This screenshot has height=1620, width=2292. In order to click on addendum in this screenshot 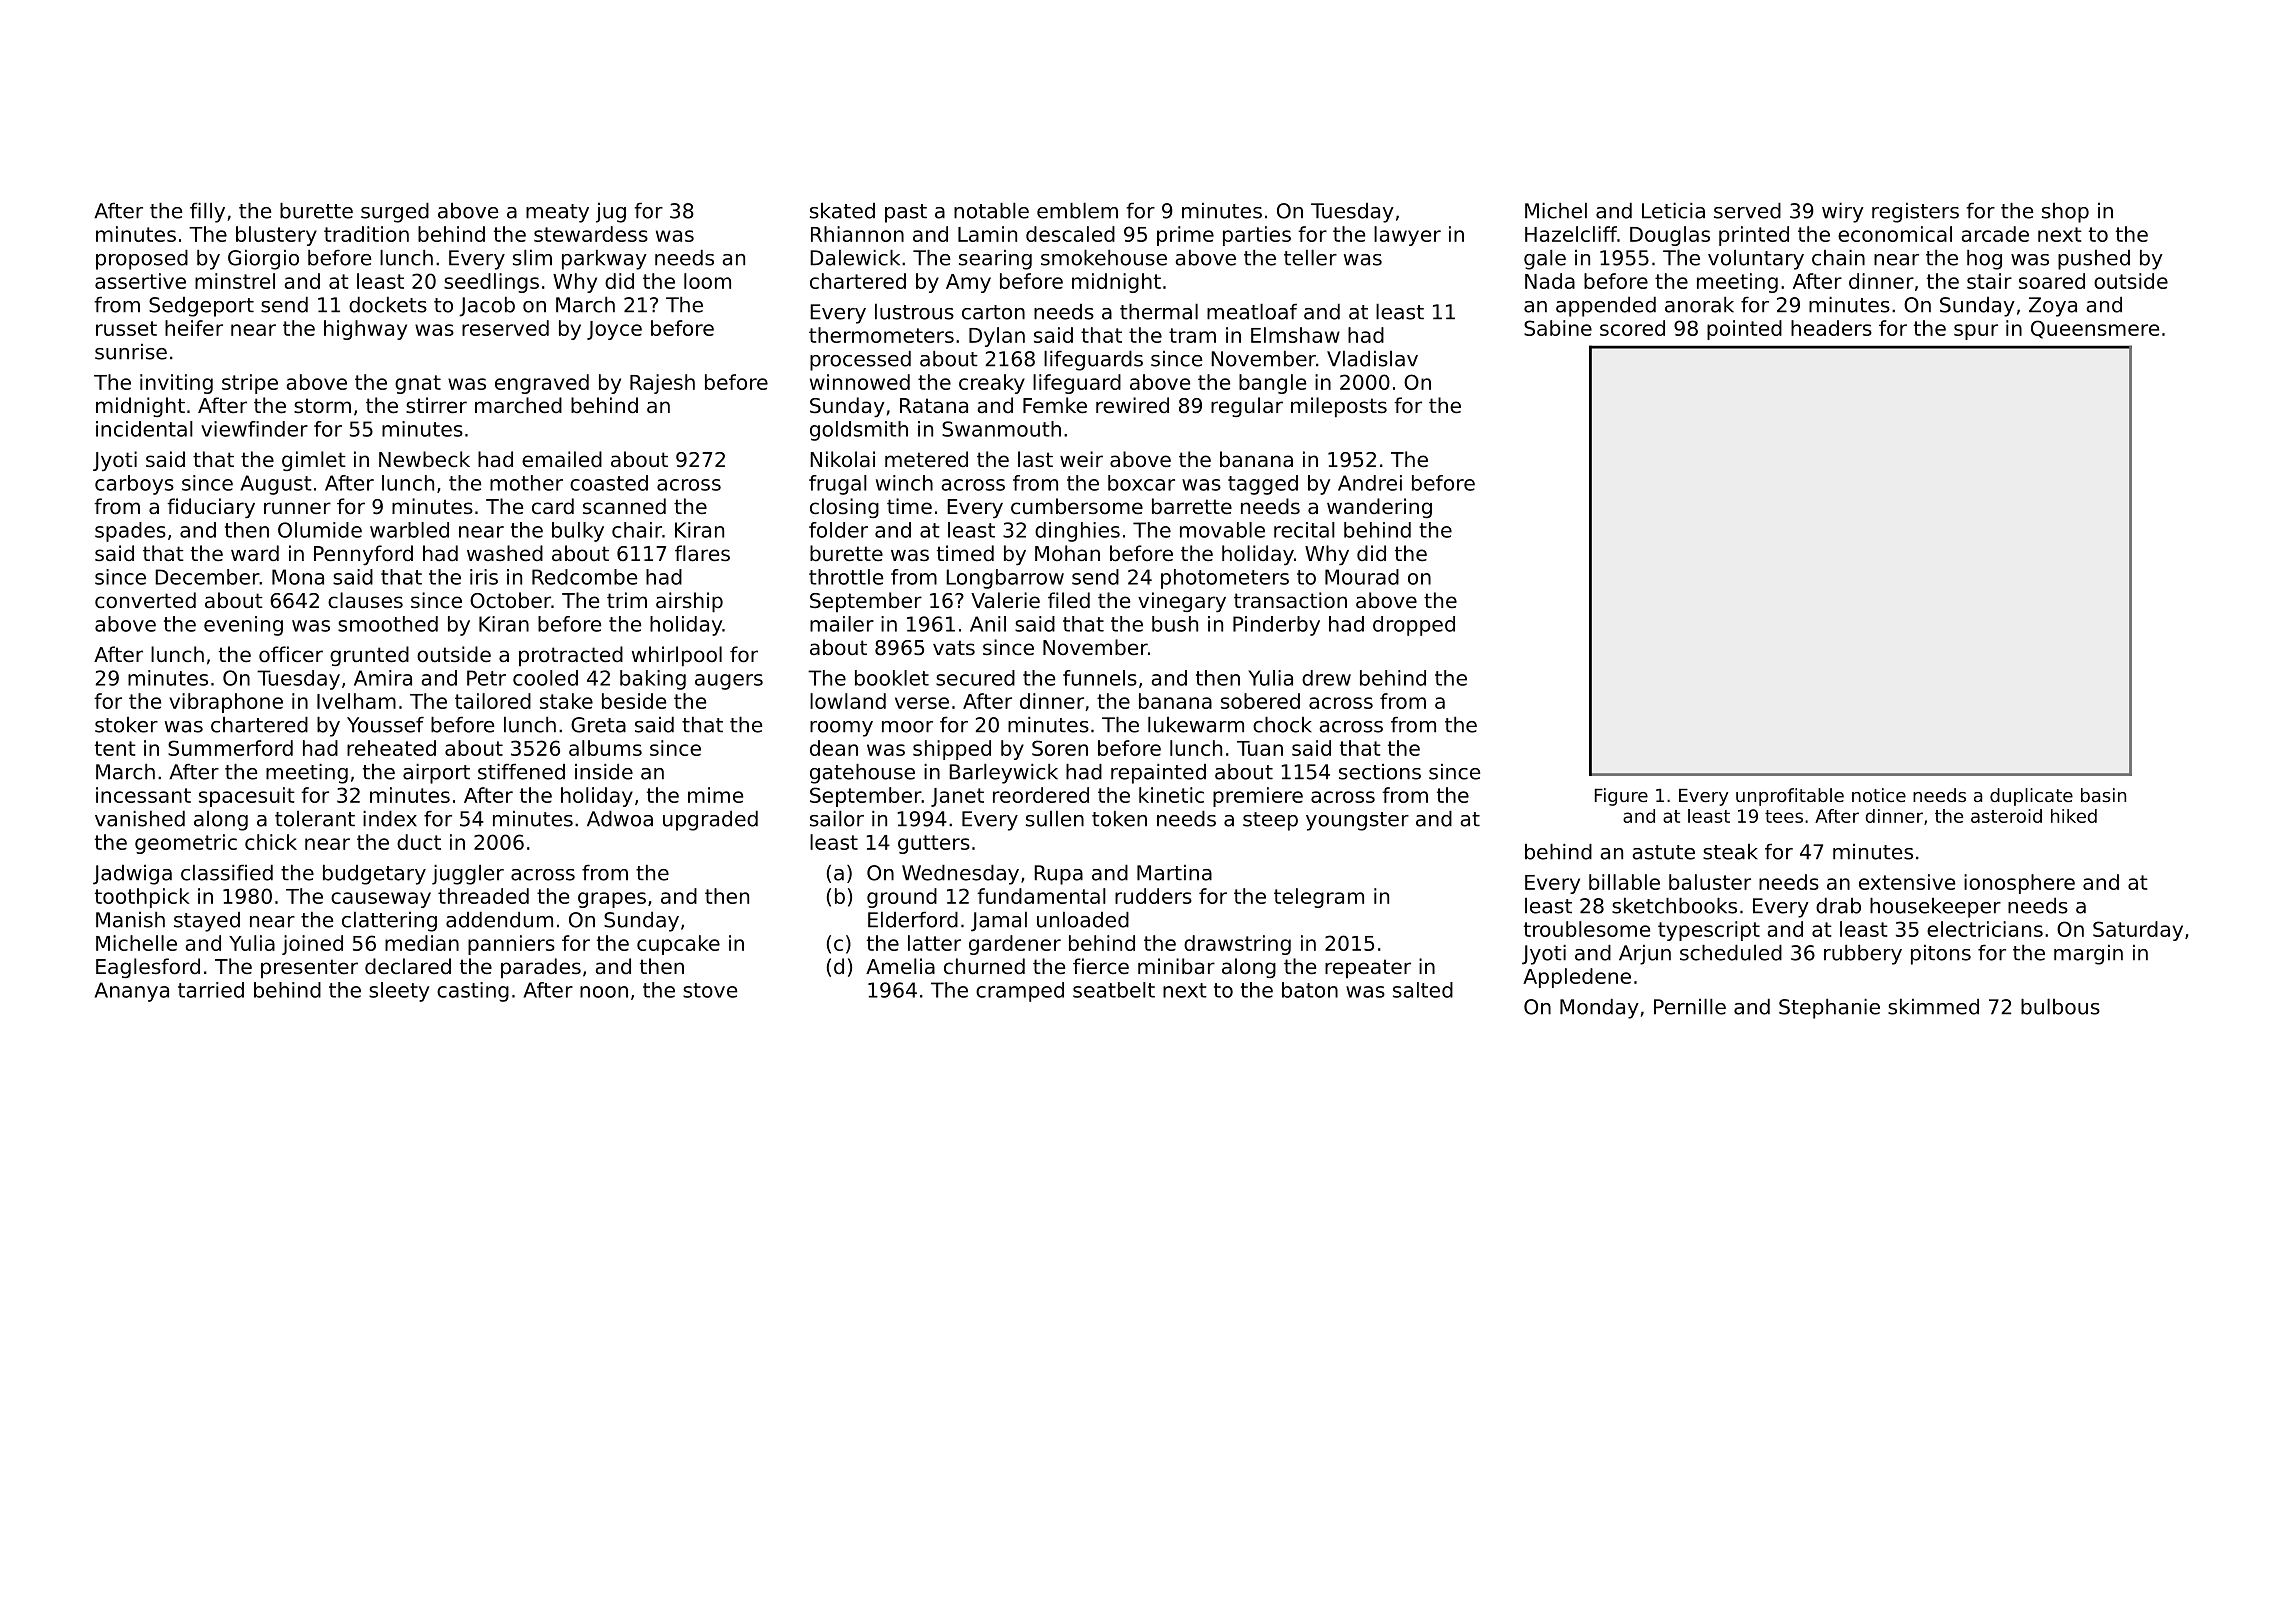, I will do `click(499, 919)`.
